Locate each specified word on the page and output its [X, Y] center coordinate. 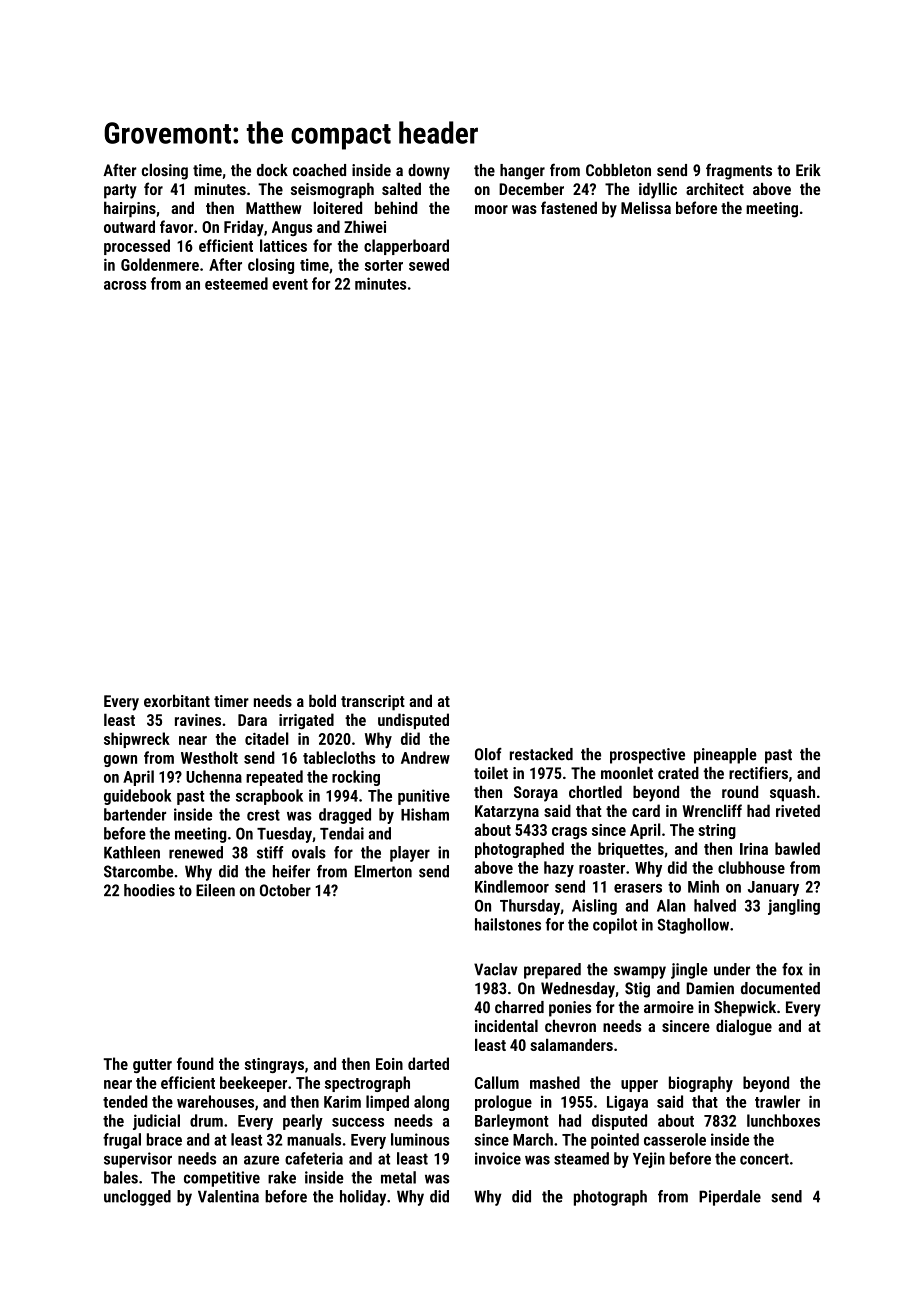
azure [261, 1160]
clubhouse [751, 867]
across [125, 285]
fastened [569, 207]
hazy [559, 869]
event [290, 284]
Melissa [646, 207]
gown [120, 761]
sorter [384, 265]
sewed [429, 264]
